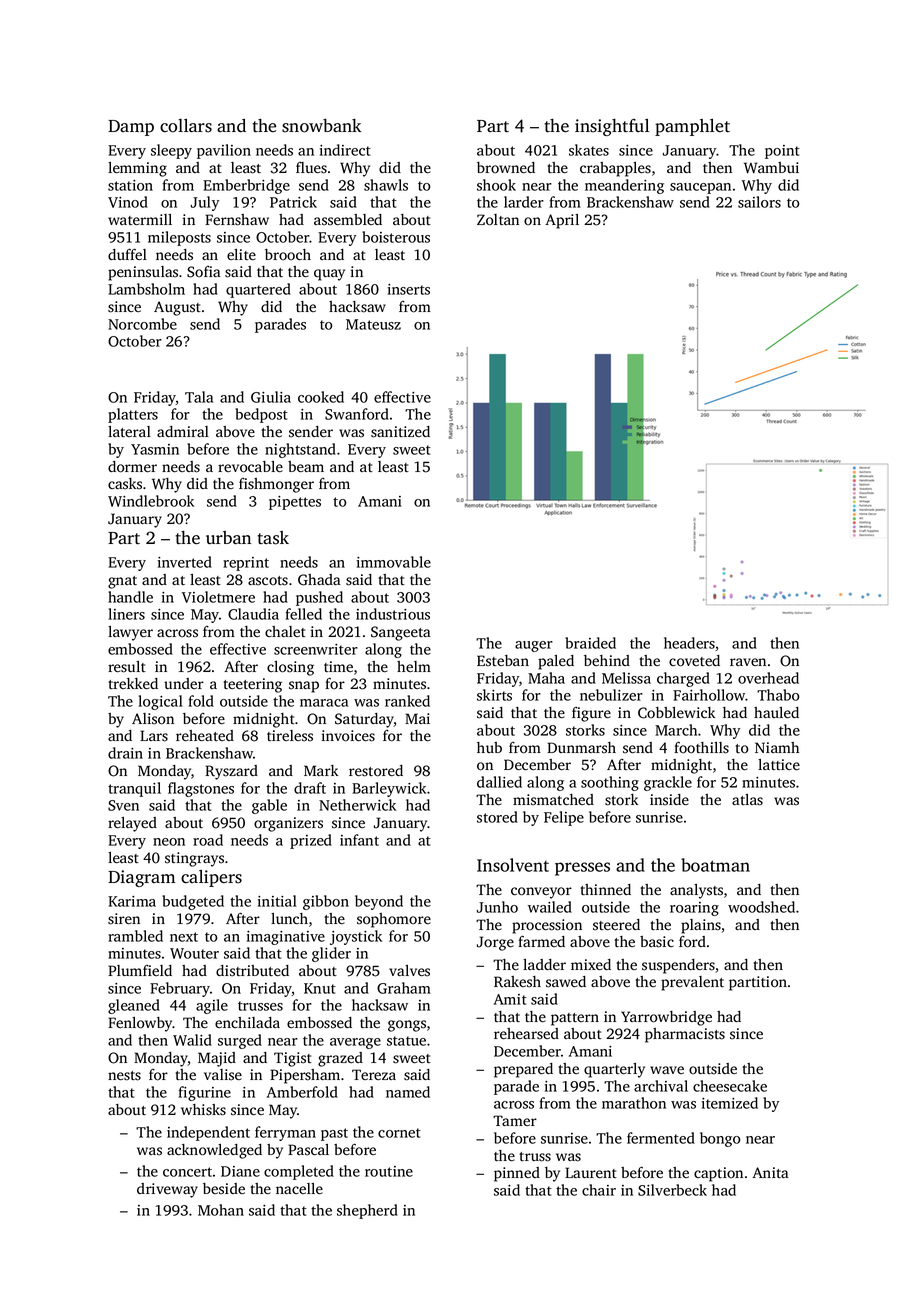 The width and height of the page is (908, 1316). What do you see at coordinates (250, 467) in the page?
I see `revocable` at bounding box center [250, 467].
